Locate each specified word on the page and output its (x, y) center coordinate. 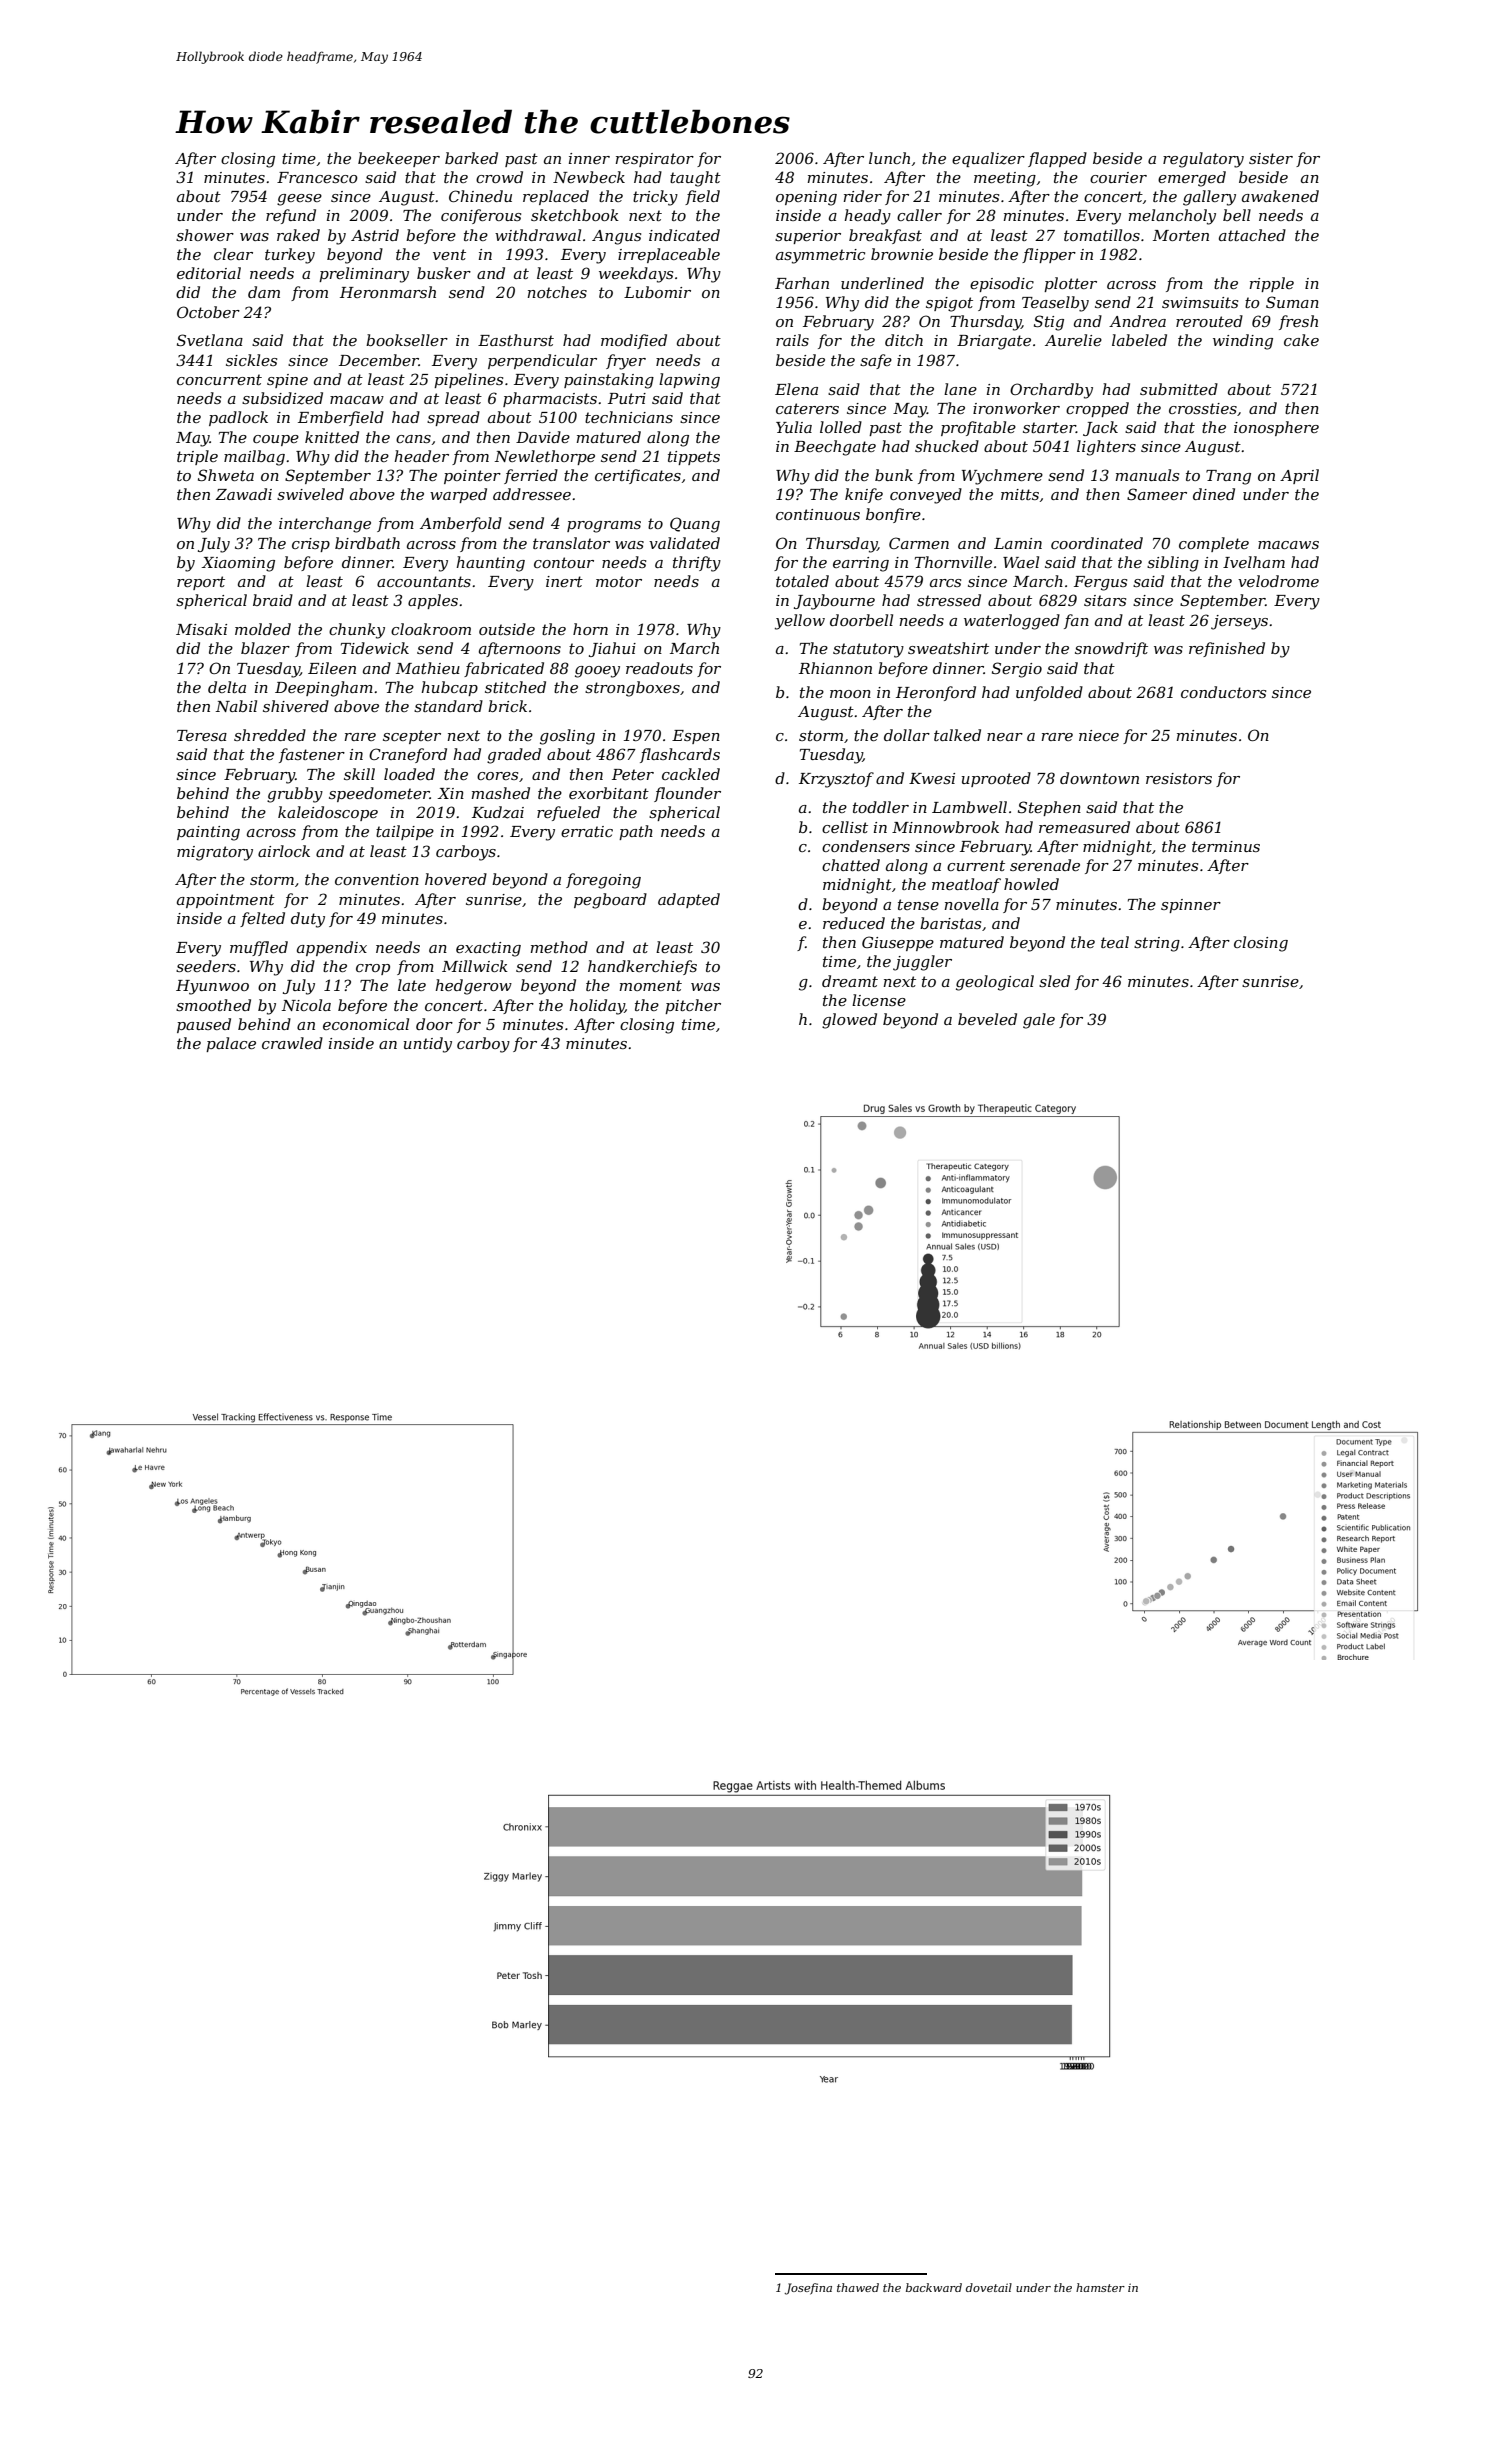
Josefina (808, 2289)
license (879, 1000)
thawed (858, 2287)
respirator (655, 160)
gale (1039, 1021)
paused (204, 1025)
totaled (802, 581)
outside (507, 629)
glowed (849, 1021)
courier (1118, 177)
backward (934, 2287)
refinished (1227, 649)
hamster (1100, 2287)
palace (231, 1044)
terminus (1226, 846)
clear (233, 254)
